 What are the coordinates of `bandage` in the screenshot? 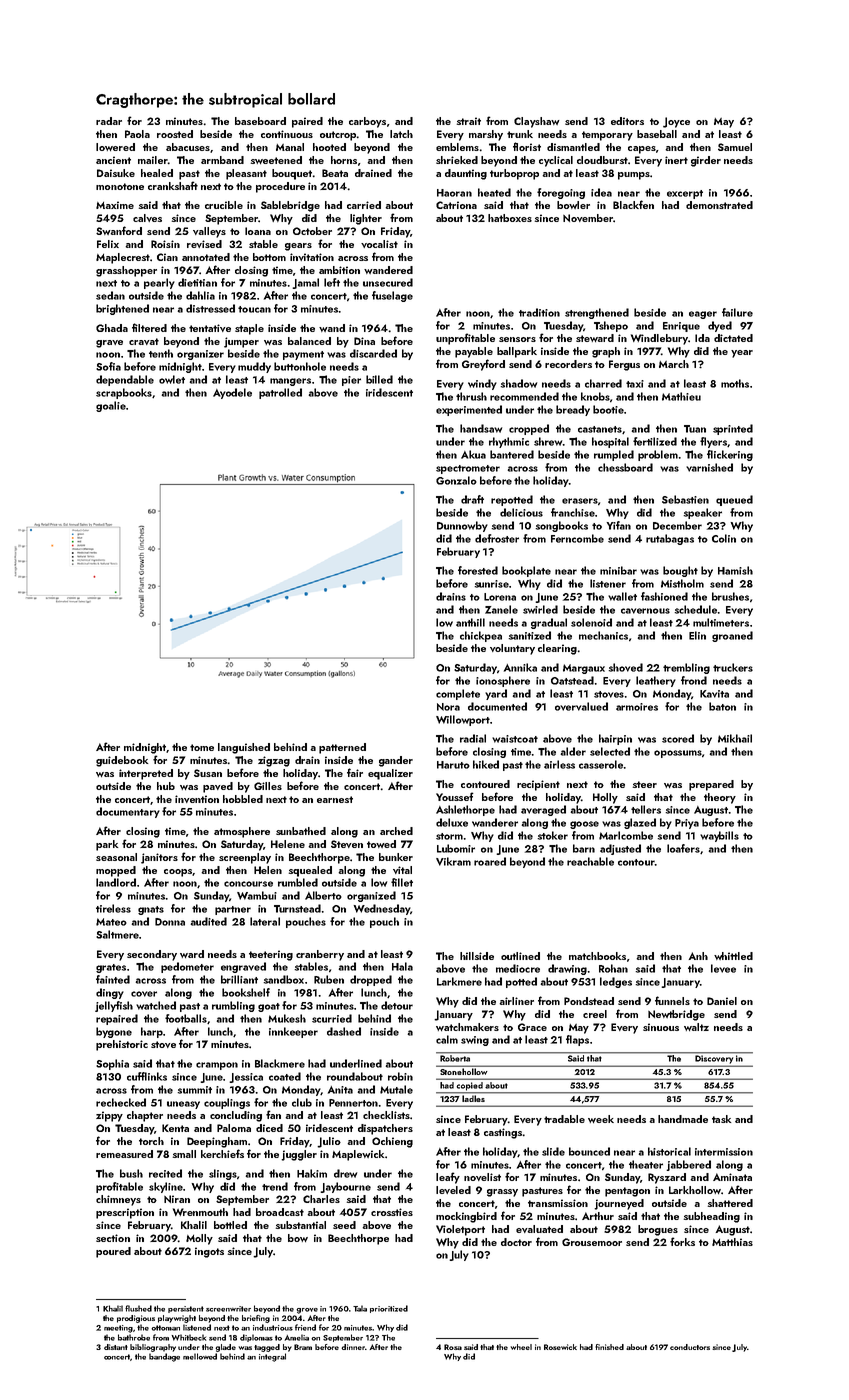 It's located at (164, 1357).
